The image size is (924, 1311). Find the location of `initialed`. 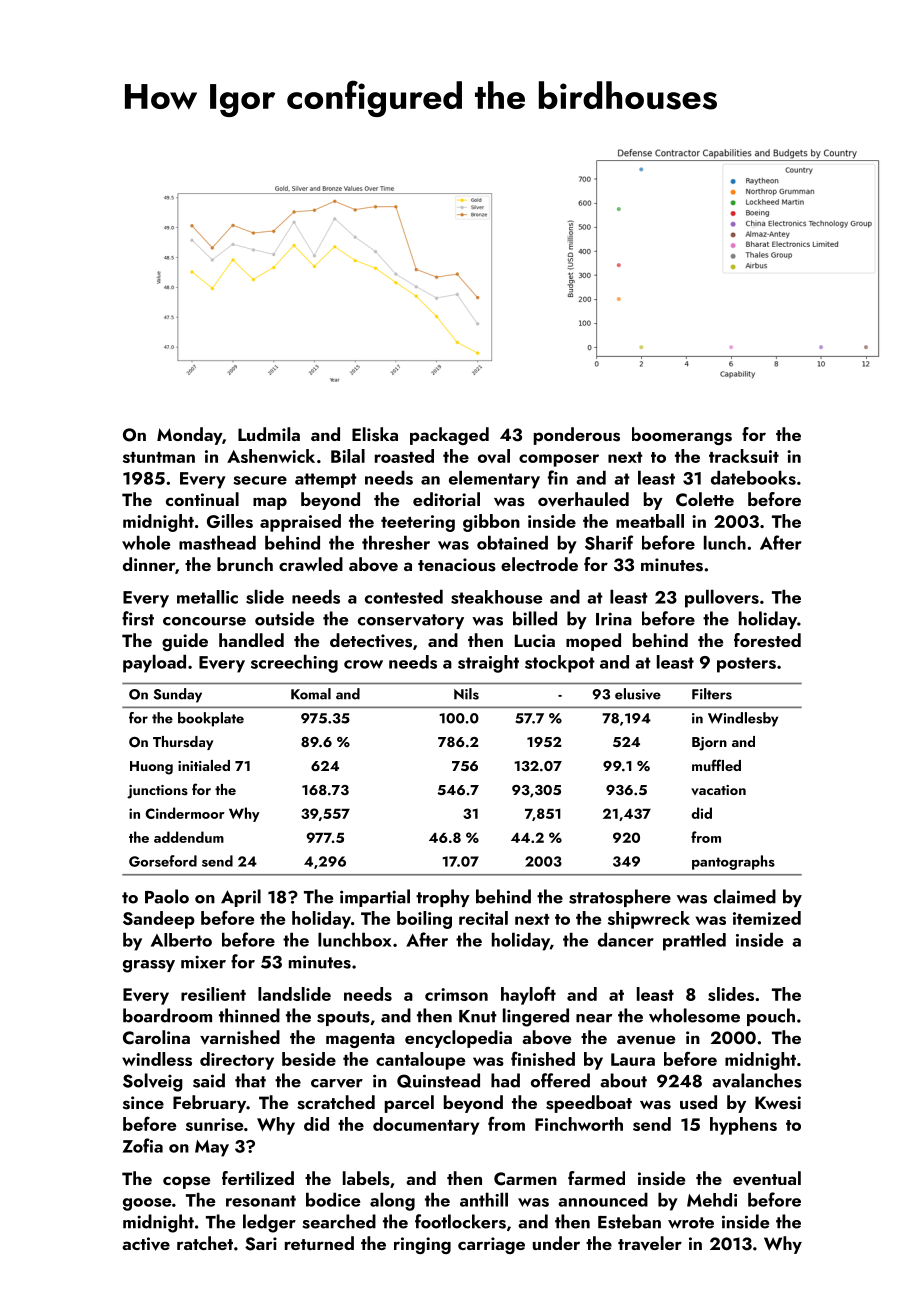

initialed is located at coordinates (204, 765).
